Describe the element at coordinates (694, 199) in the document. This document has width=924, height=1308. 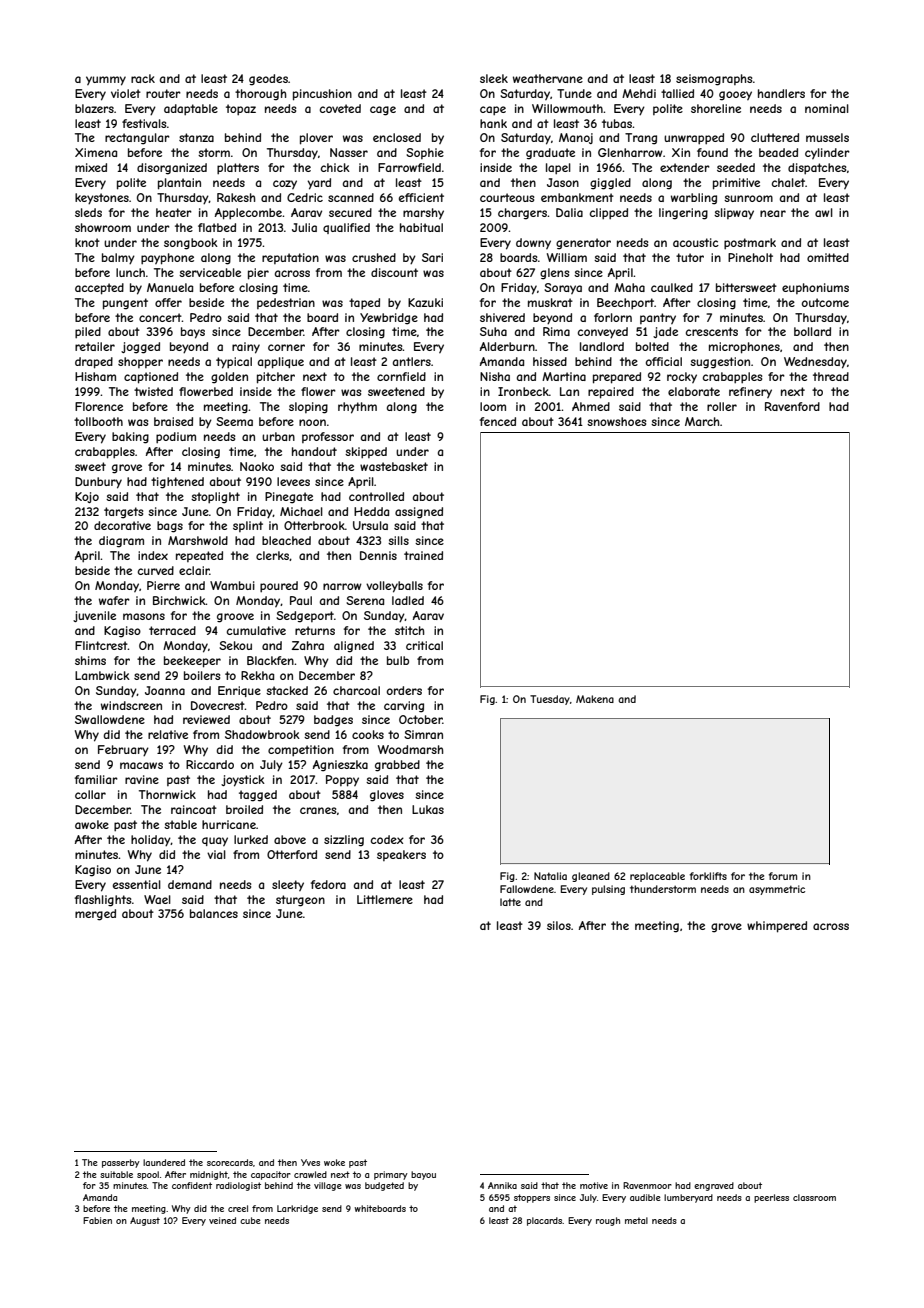
I see `warbling` at that location.
